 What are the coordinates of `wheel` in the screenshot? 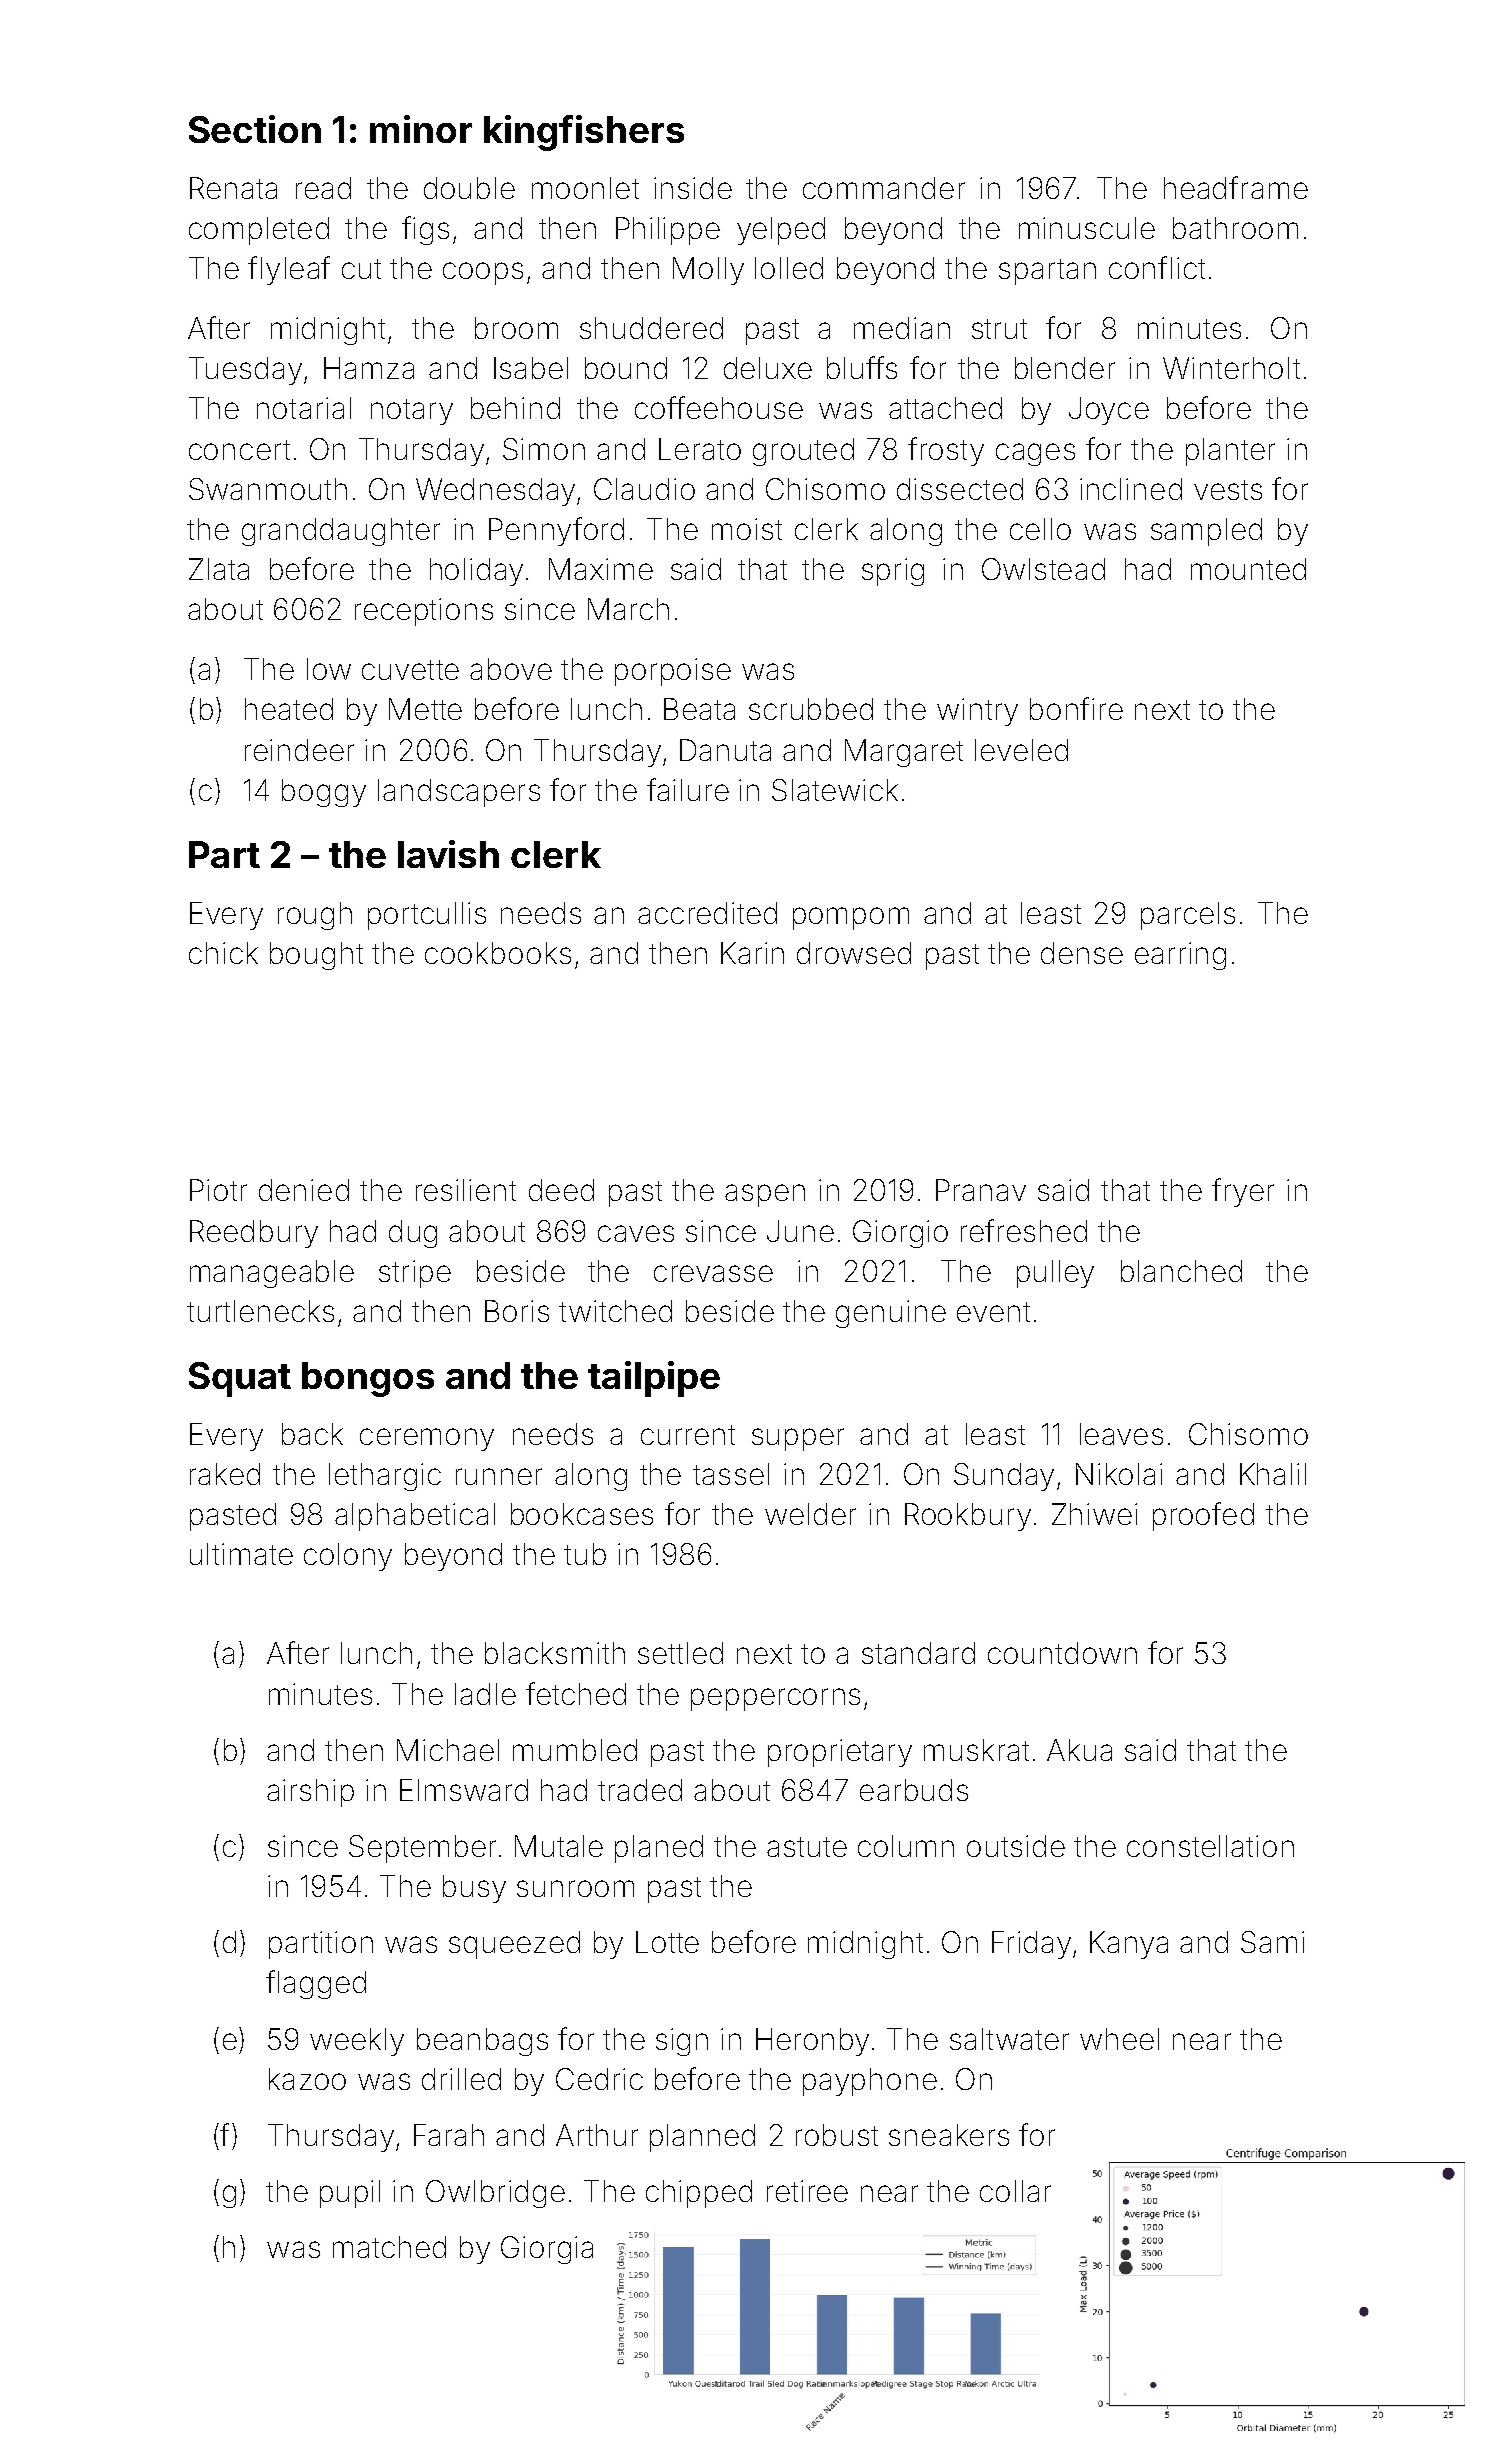 It's located at (1119, 2039).
